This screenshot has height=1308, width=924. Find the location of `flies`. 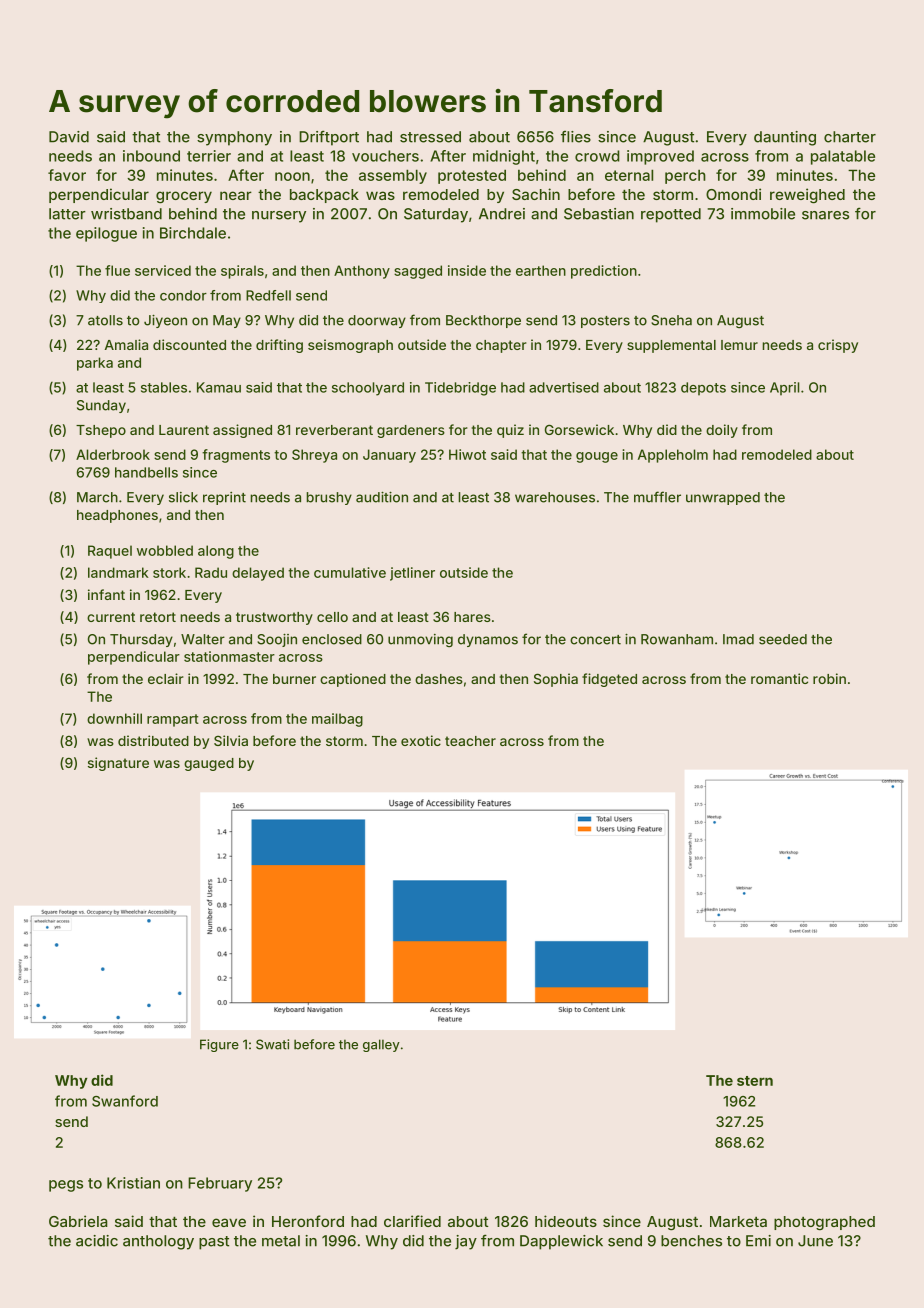

flies is located at coordinates (576, 137).
